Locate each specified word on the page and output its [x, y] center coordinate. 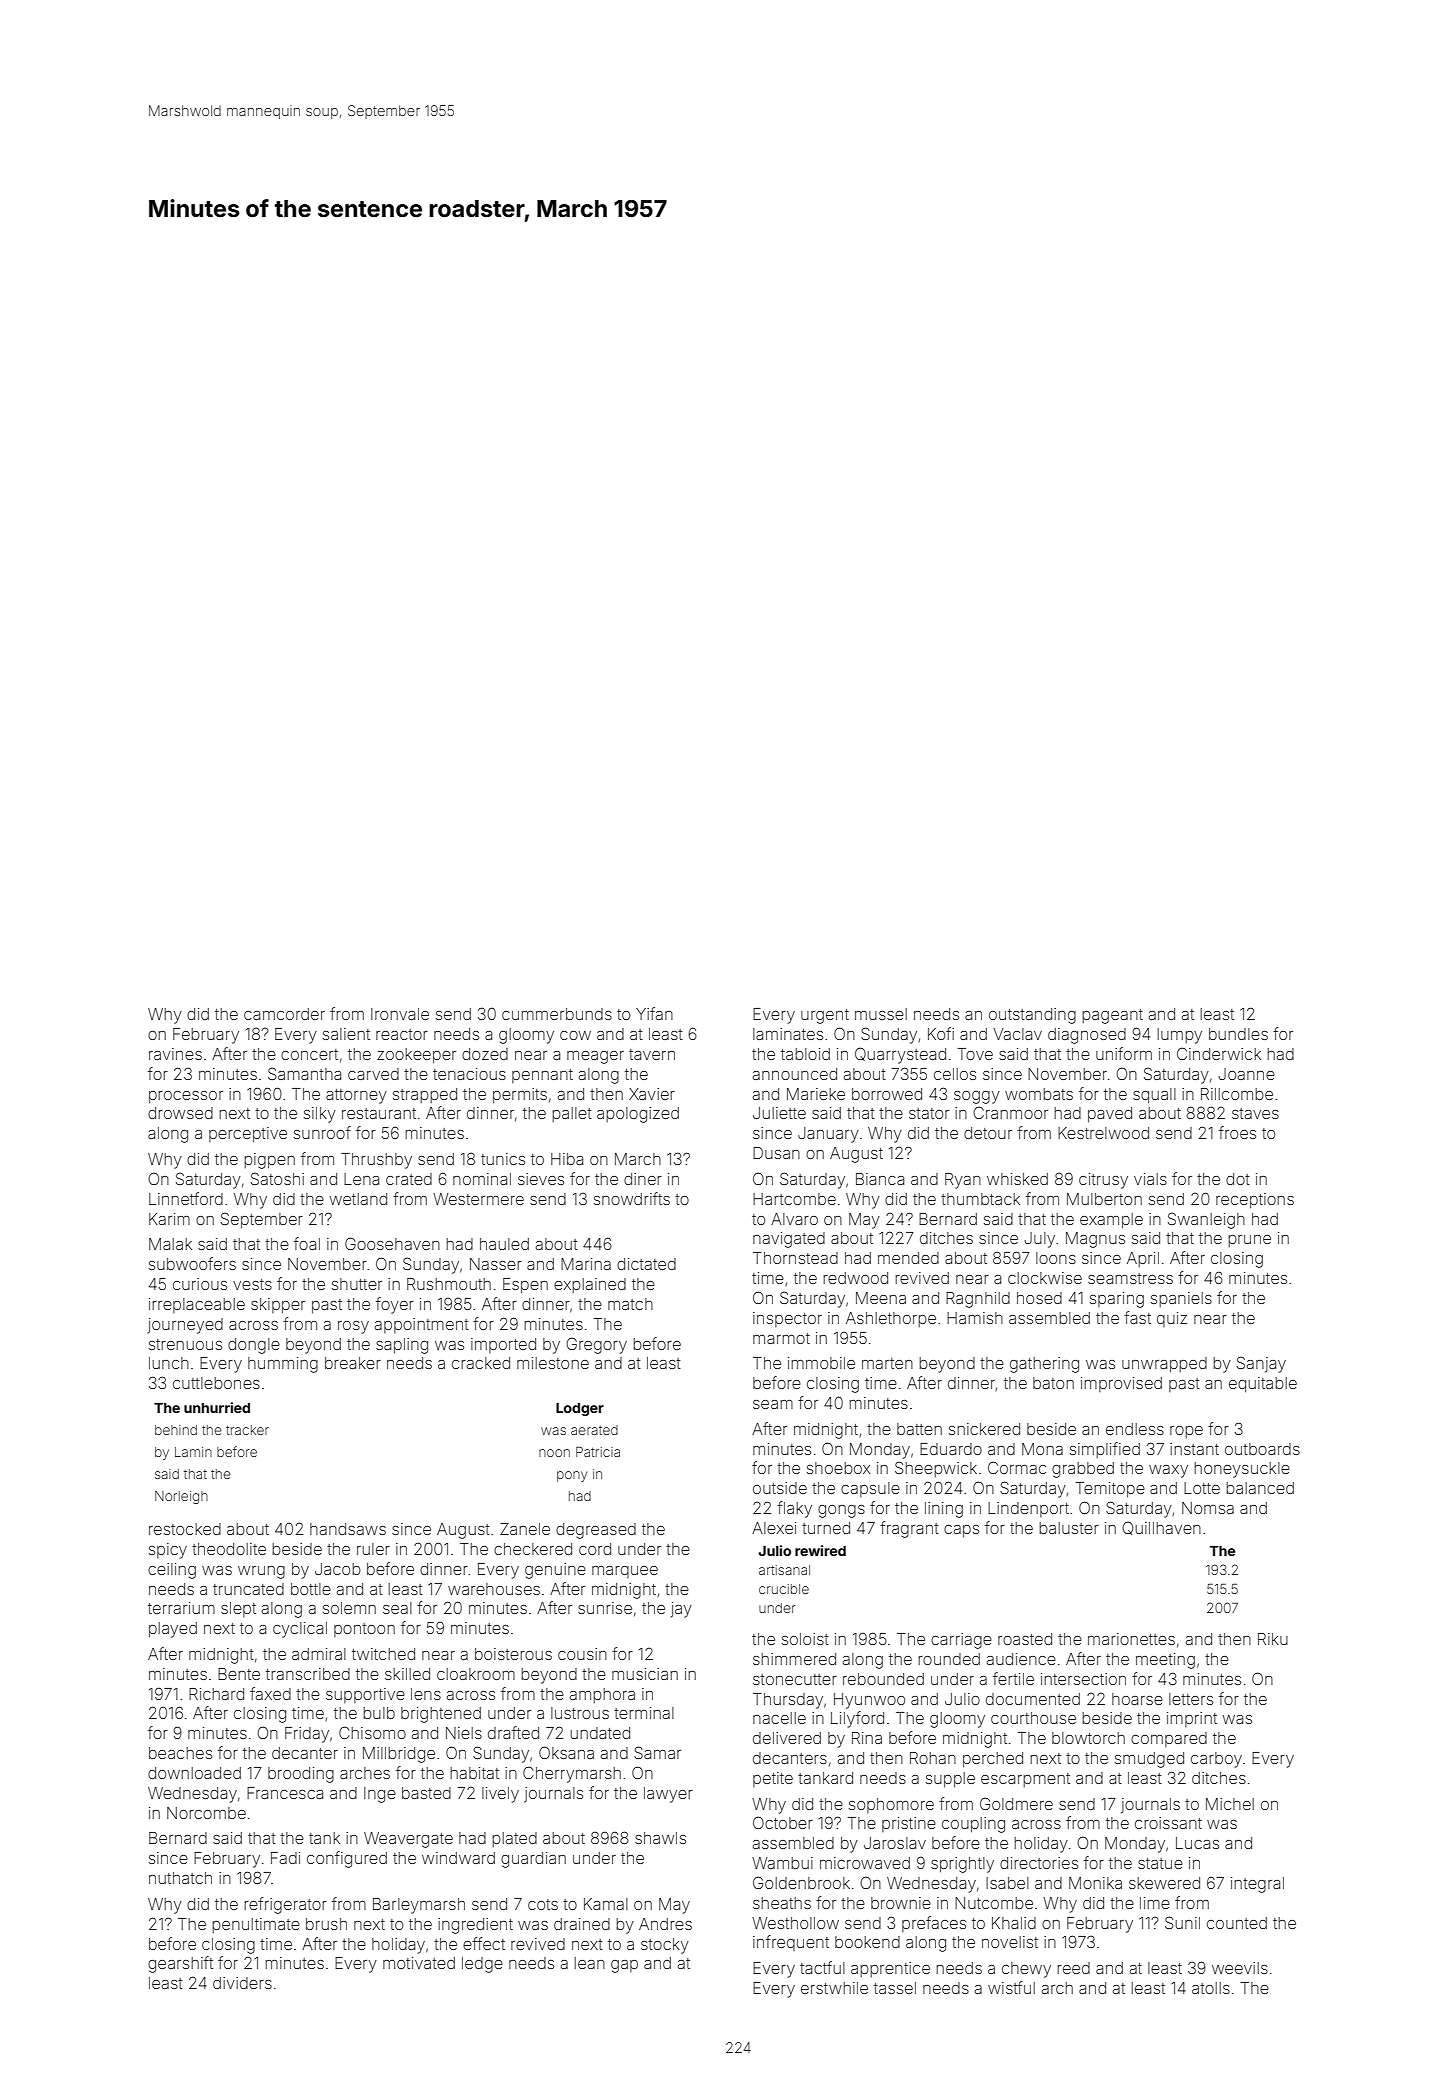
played [173, 1630]
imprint [1192, 1719]
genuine [555, 1571]
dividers [242, 1983]
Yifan [654, 1013]
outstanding [1032, 1016]
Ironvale [400, 1014]
